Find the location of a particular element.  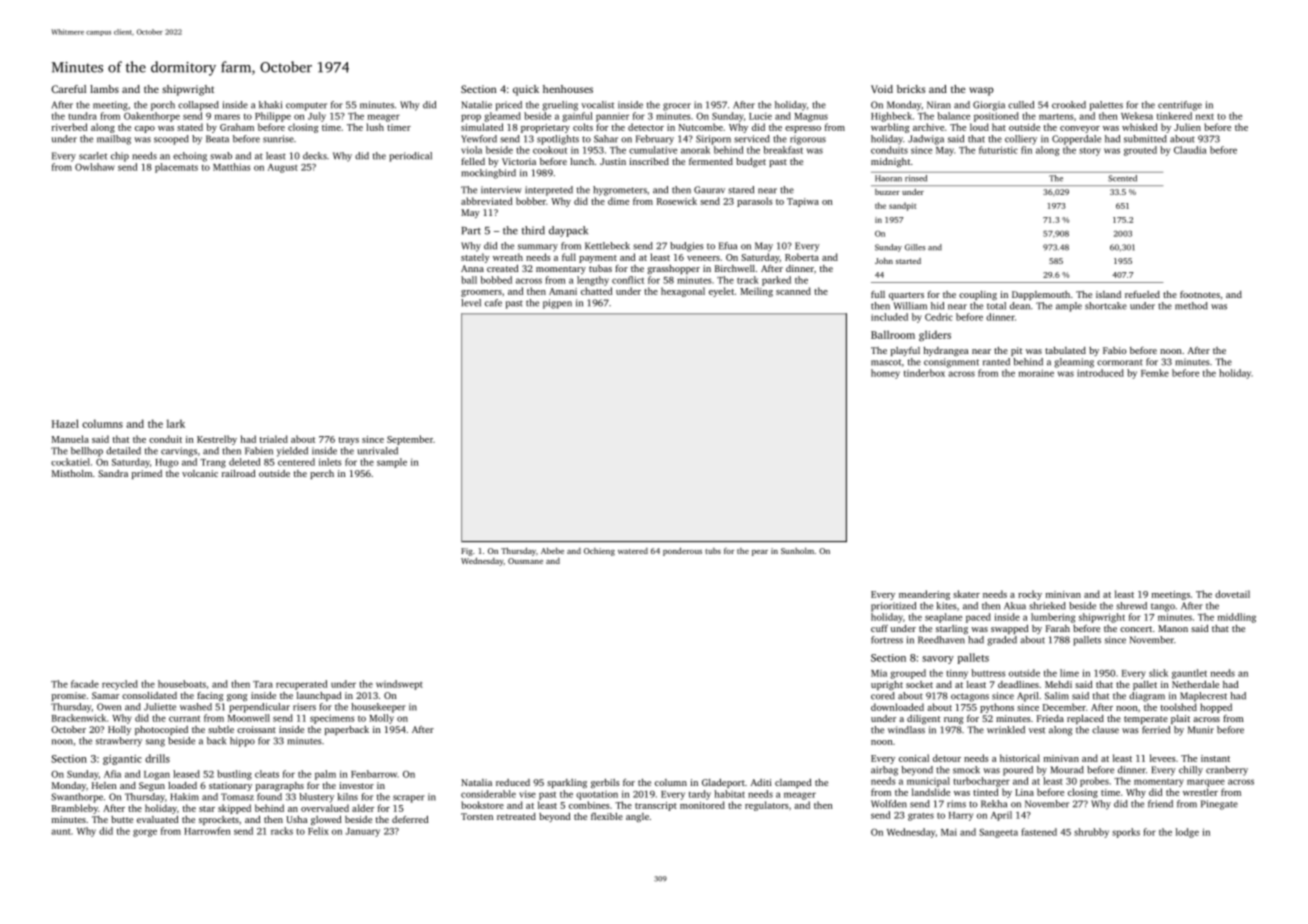

breakfast is located at coordinates (783, 150).
